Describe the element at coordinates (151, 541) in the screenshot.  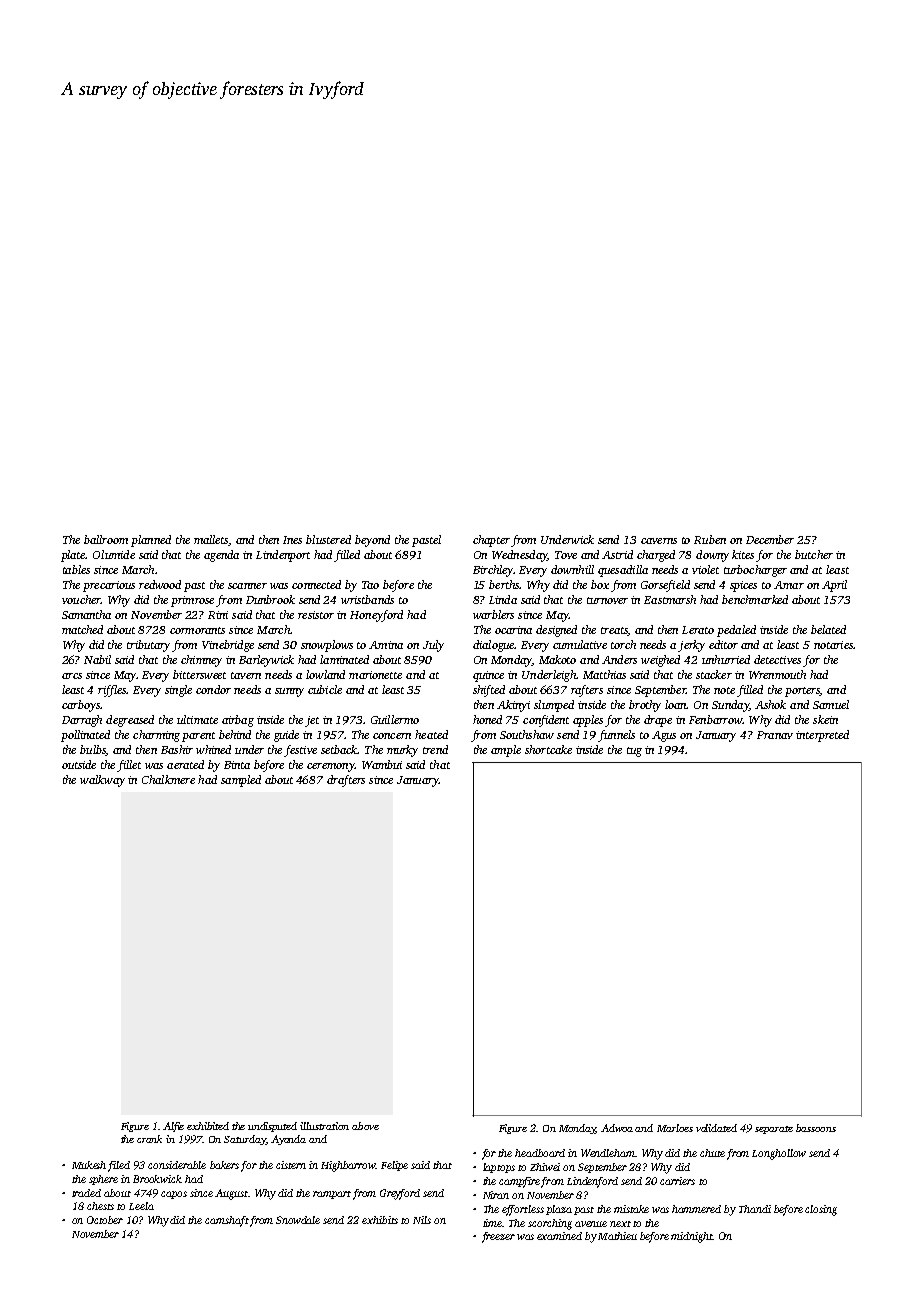
I see `planned` at that location.
